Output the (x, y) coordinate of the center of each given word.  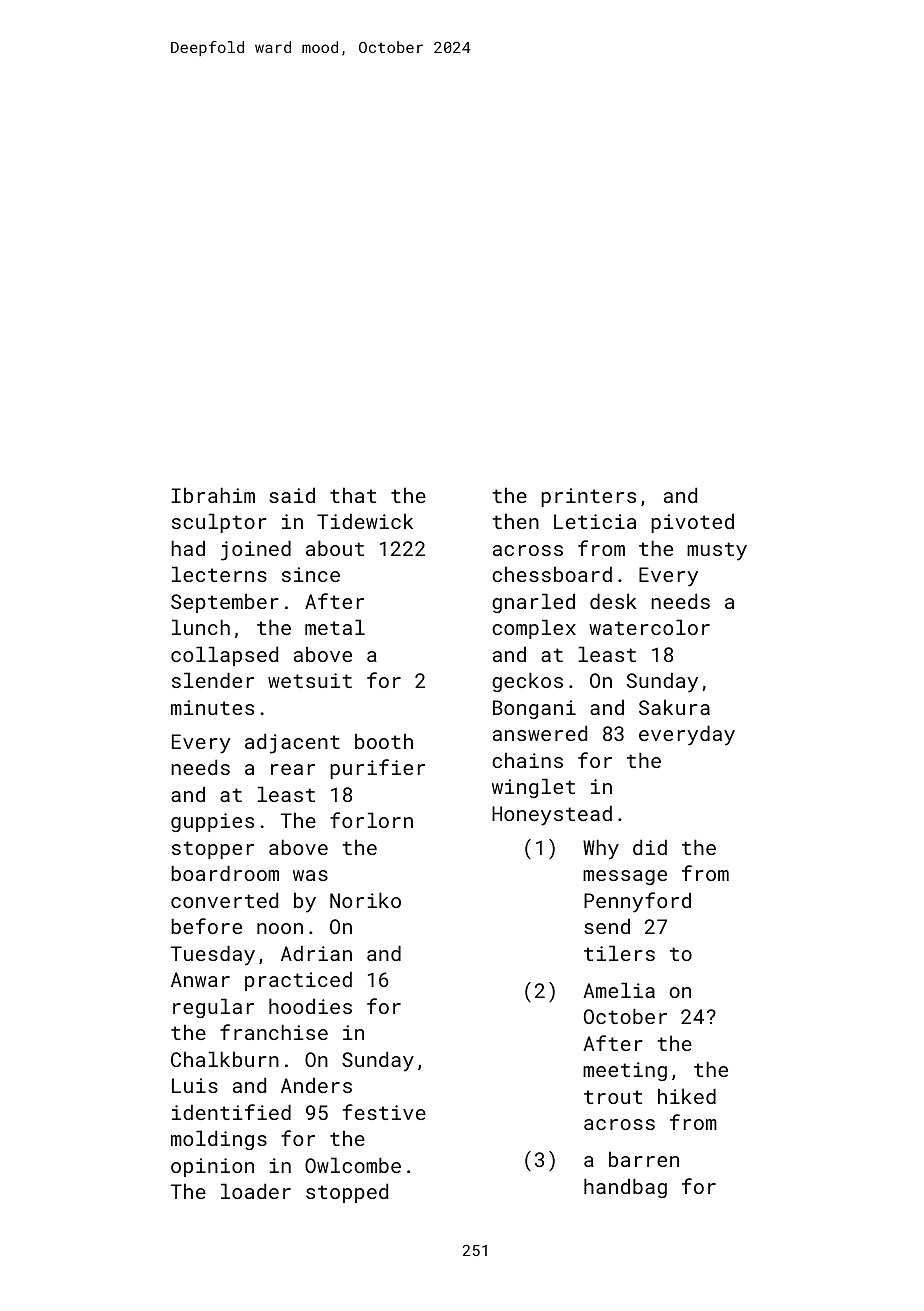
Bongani (534, 709)
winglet (533, 788)
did (650, 847)
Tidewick (365, 521)
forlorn (371, 820)
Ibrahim (213, 495)
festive (384, 1112)
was (310, 875)
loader (256, 1191)
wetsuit (310, 680)
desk (613, 601)
